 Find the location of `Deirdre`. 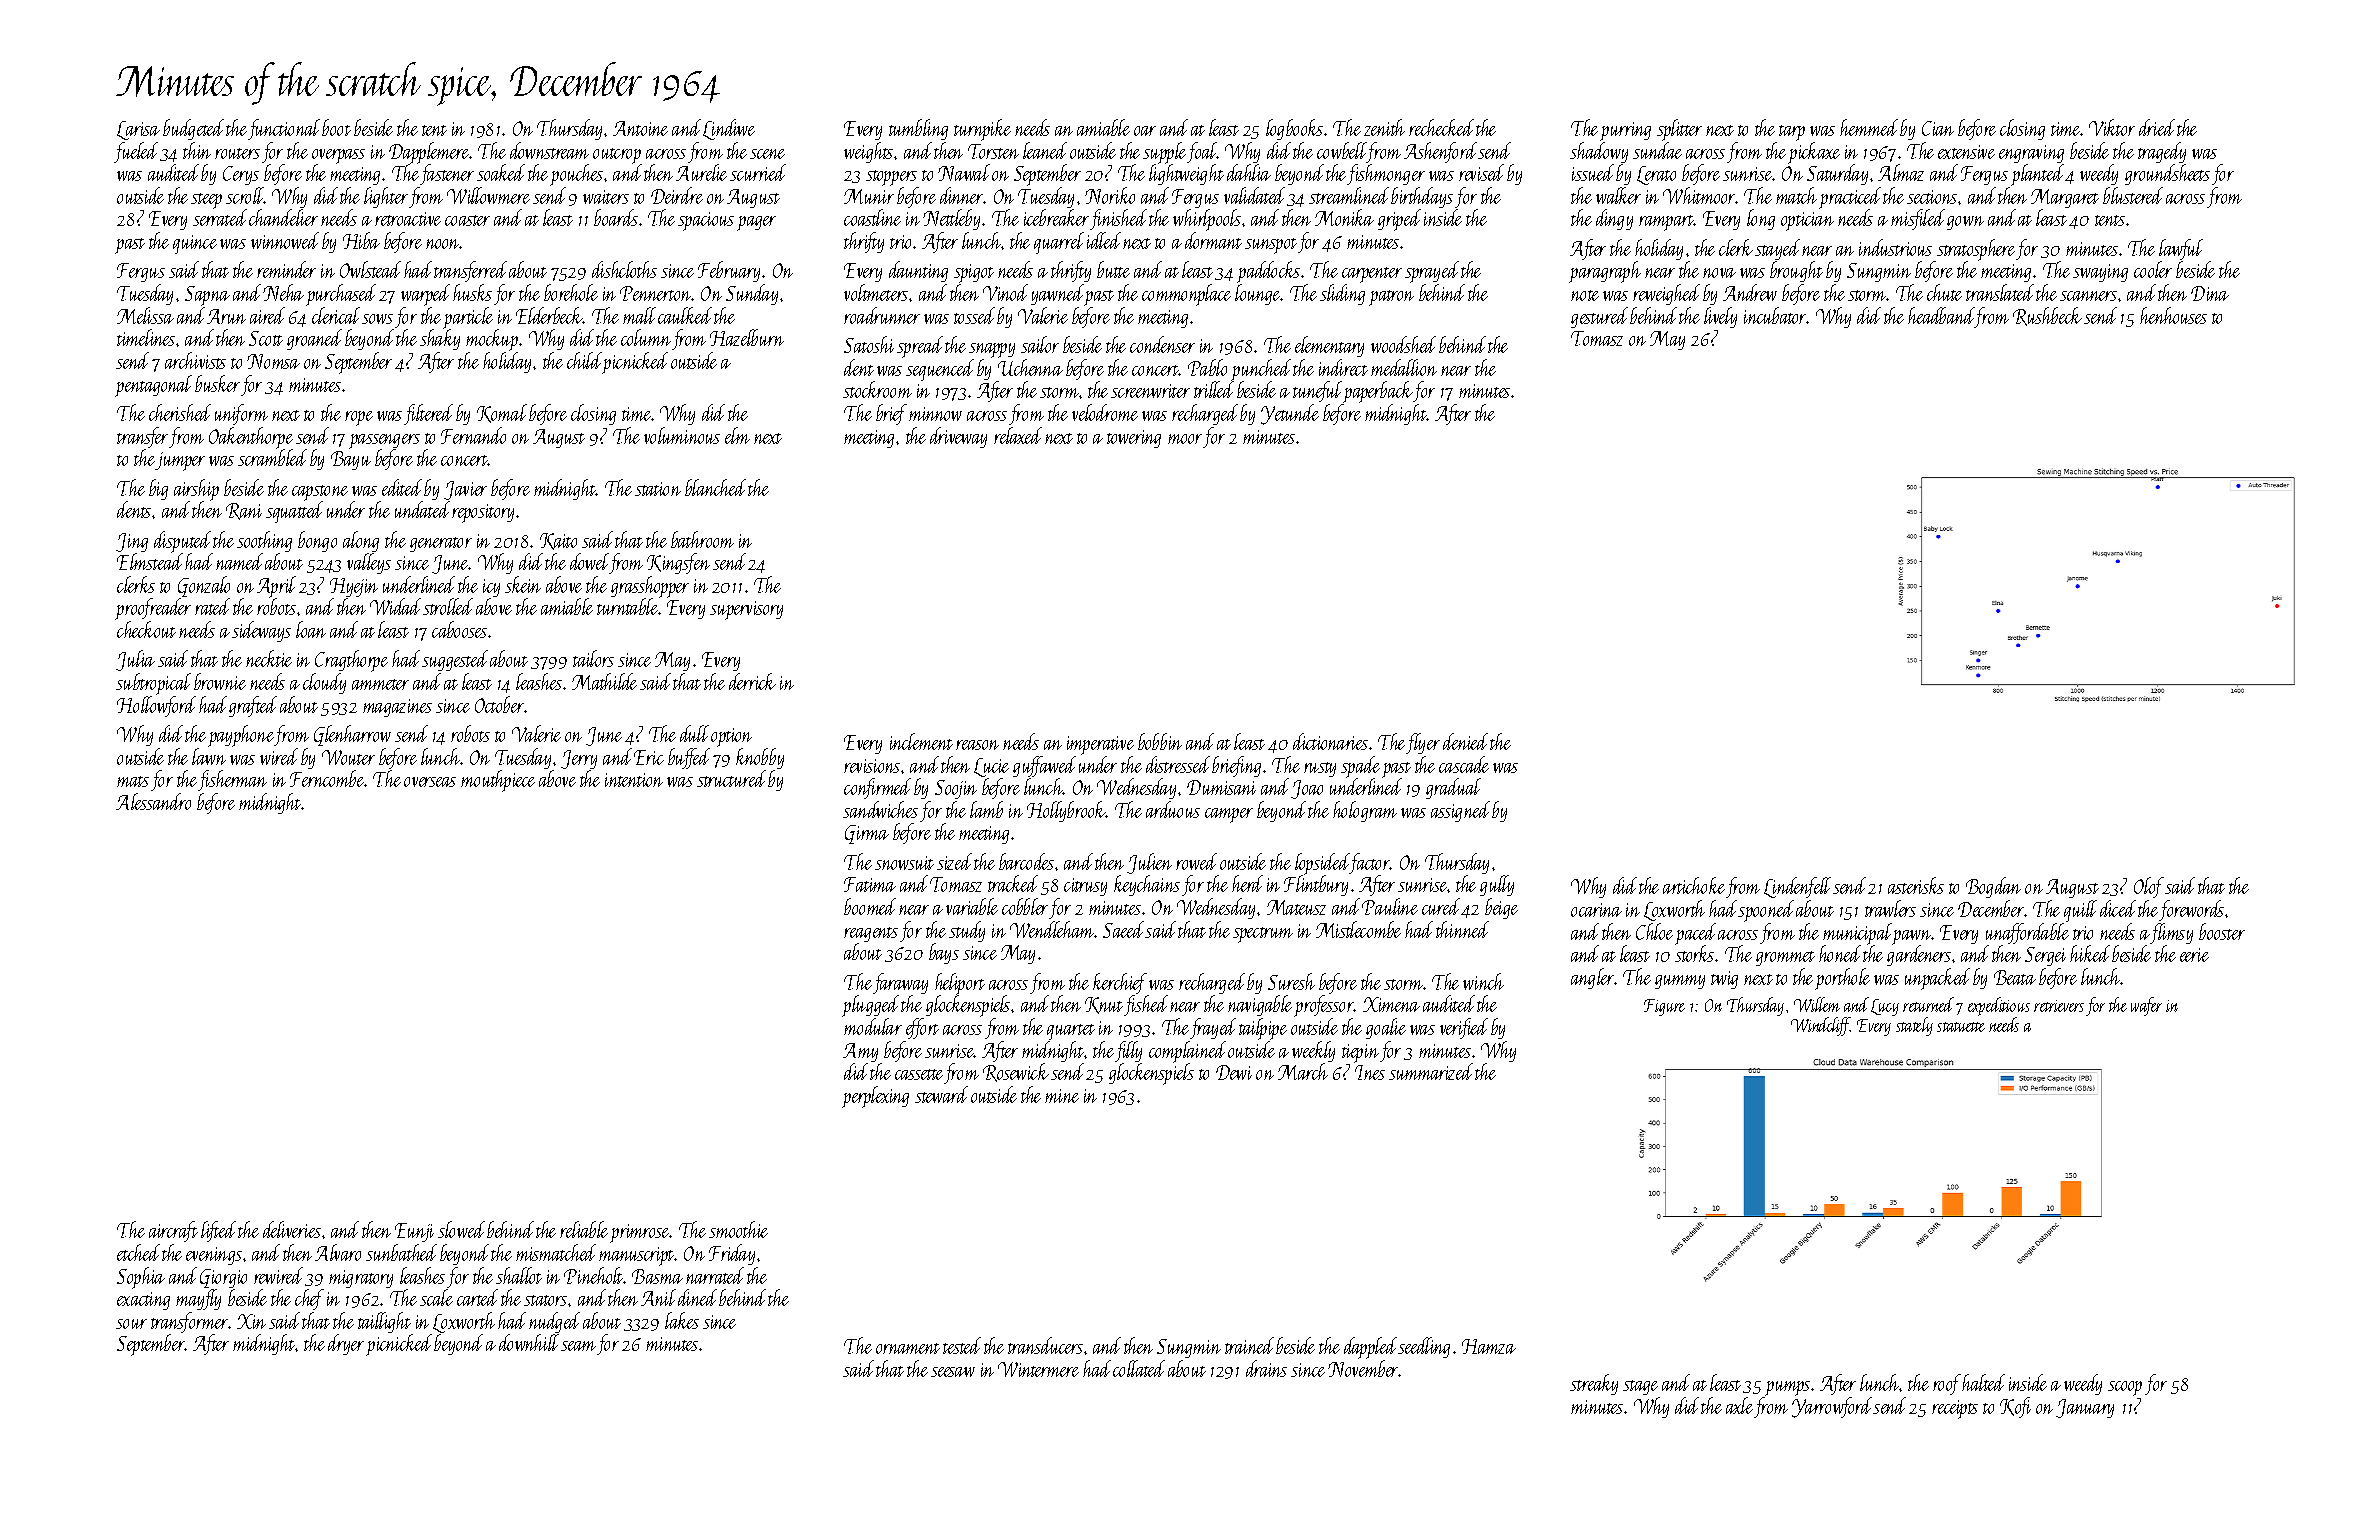

Deirdre is located at coordinates (677, 195).
